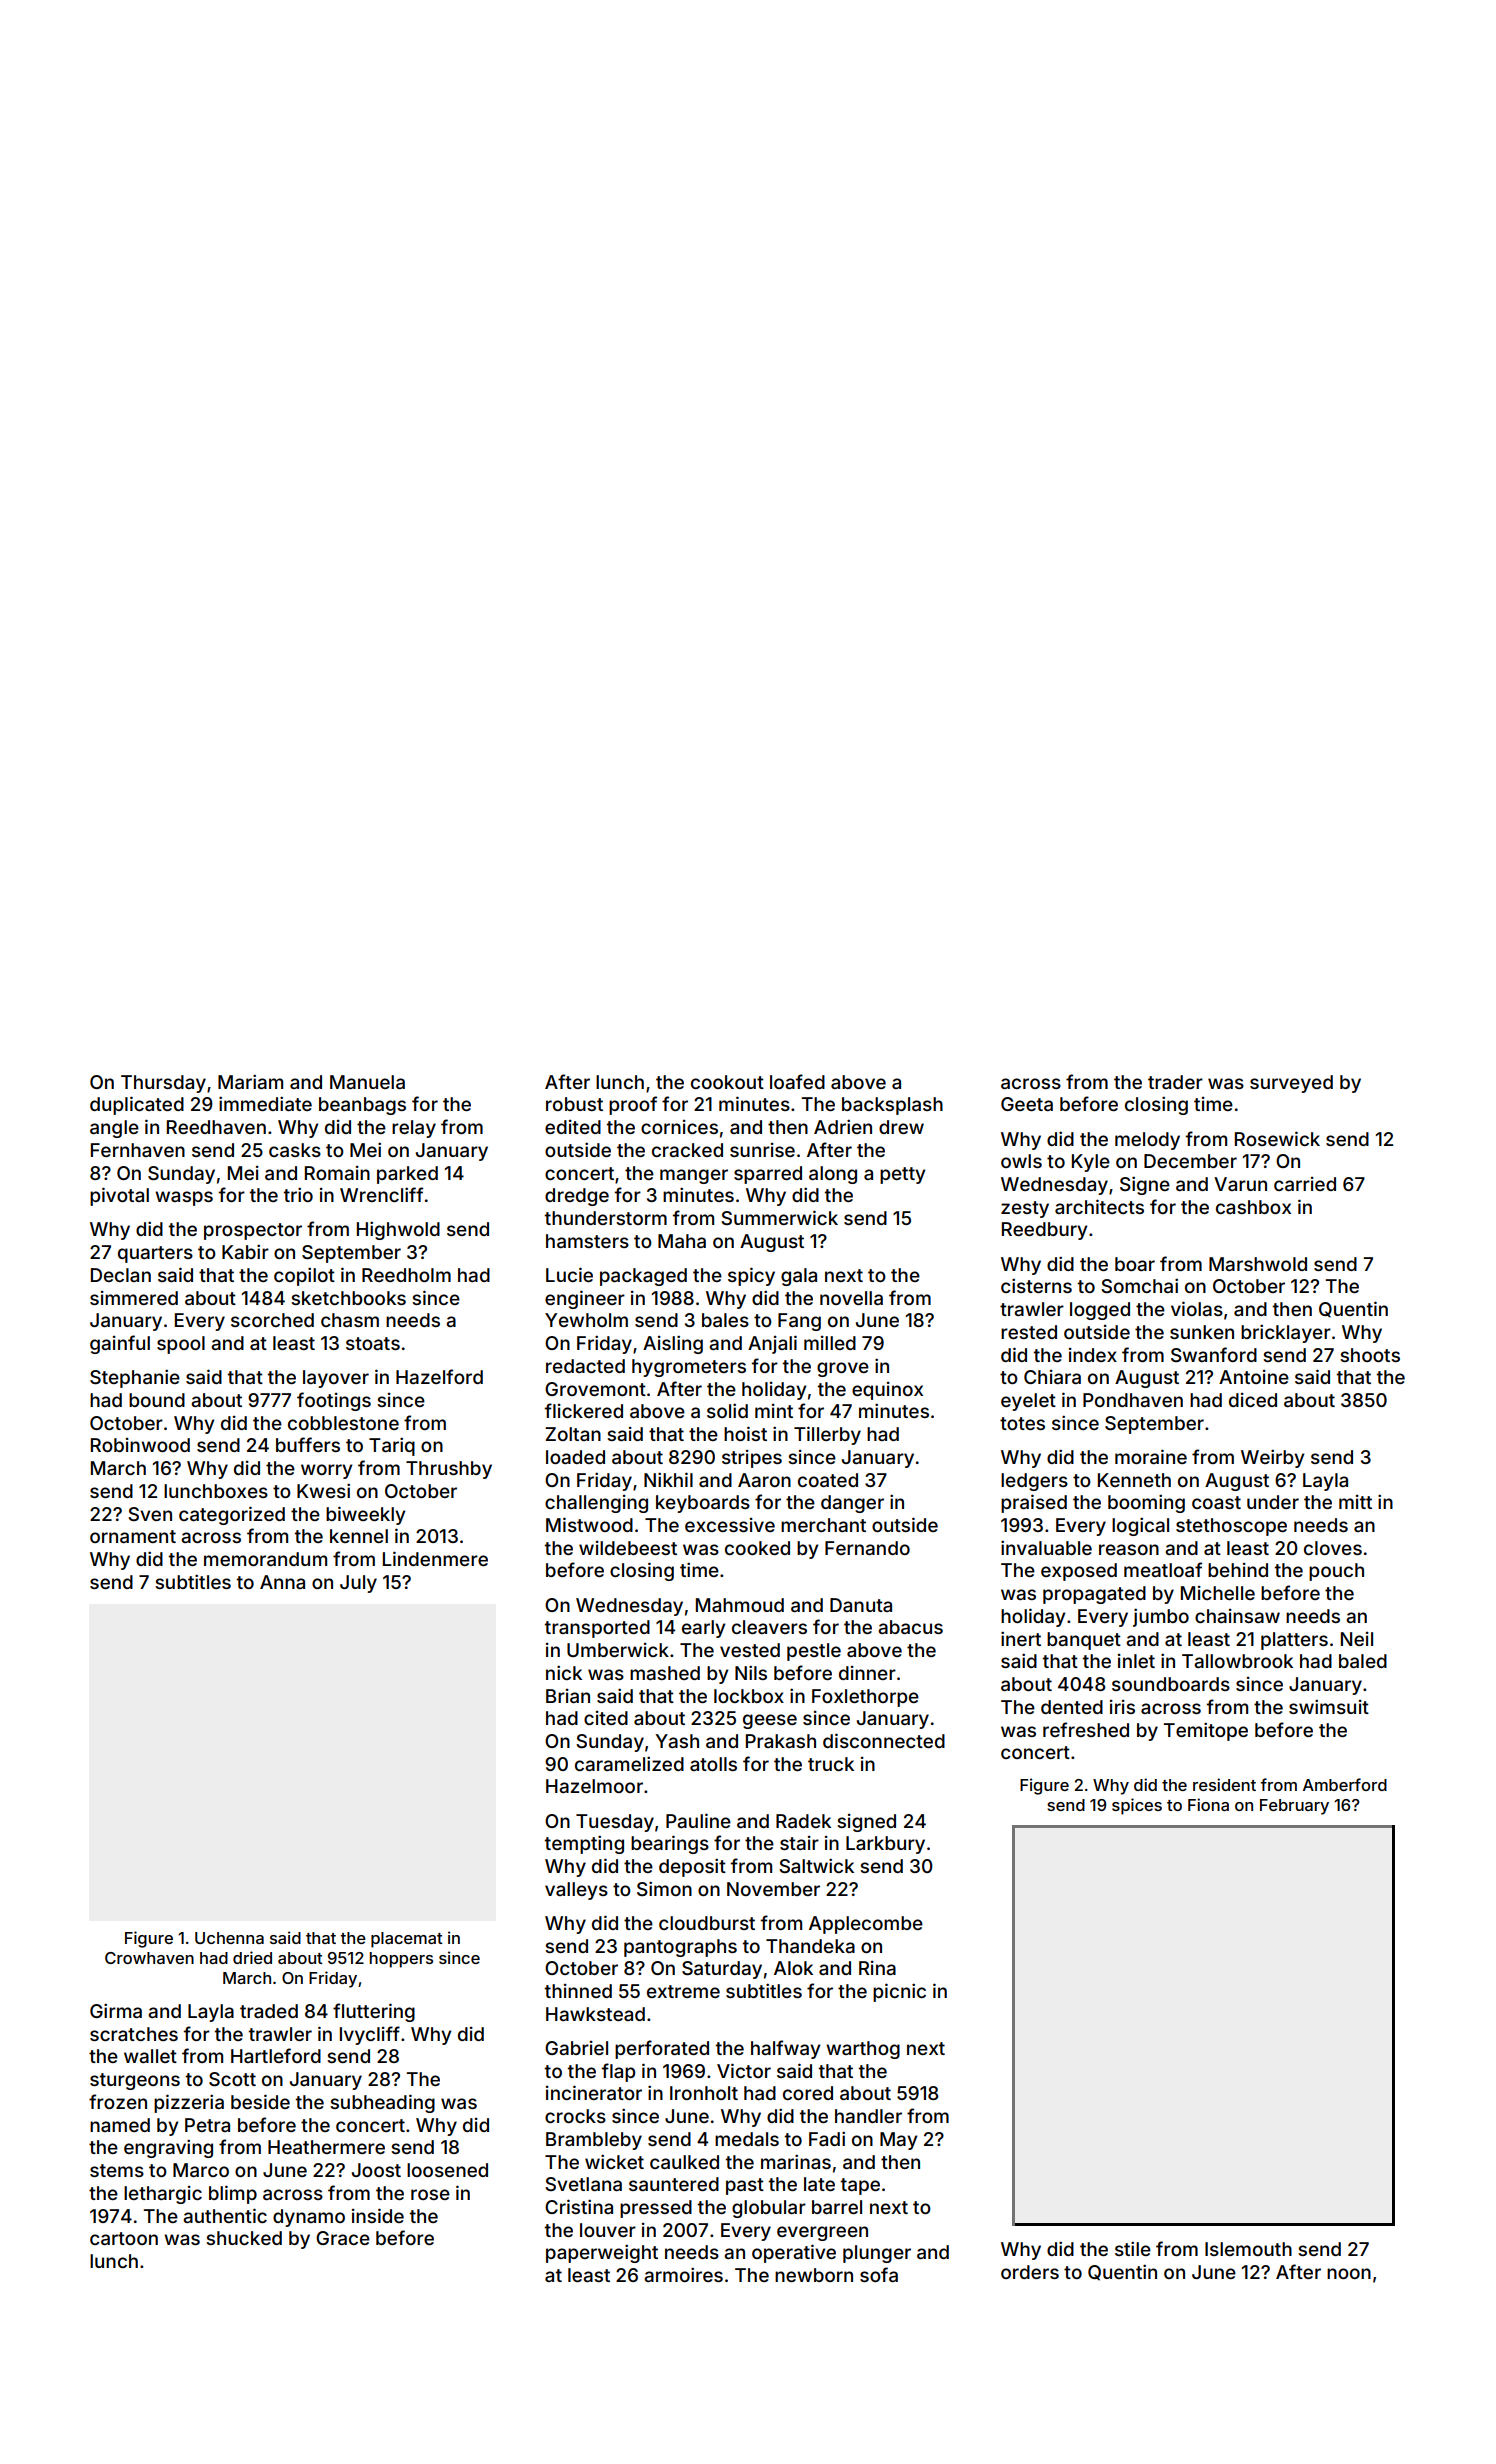 The image size is (1496, 2464). What do you see at coordinates (574, 1104) in the document?
I see `robust` at bounding box center [574, 1104].
